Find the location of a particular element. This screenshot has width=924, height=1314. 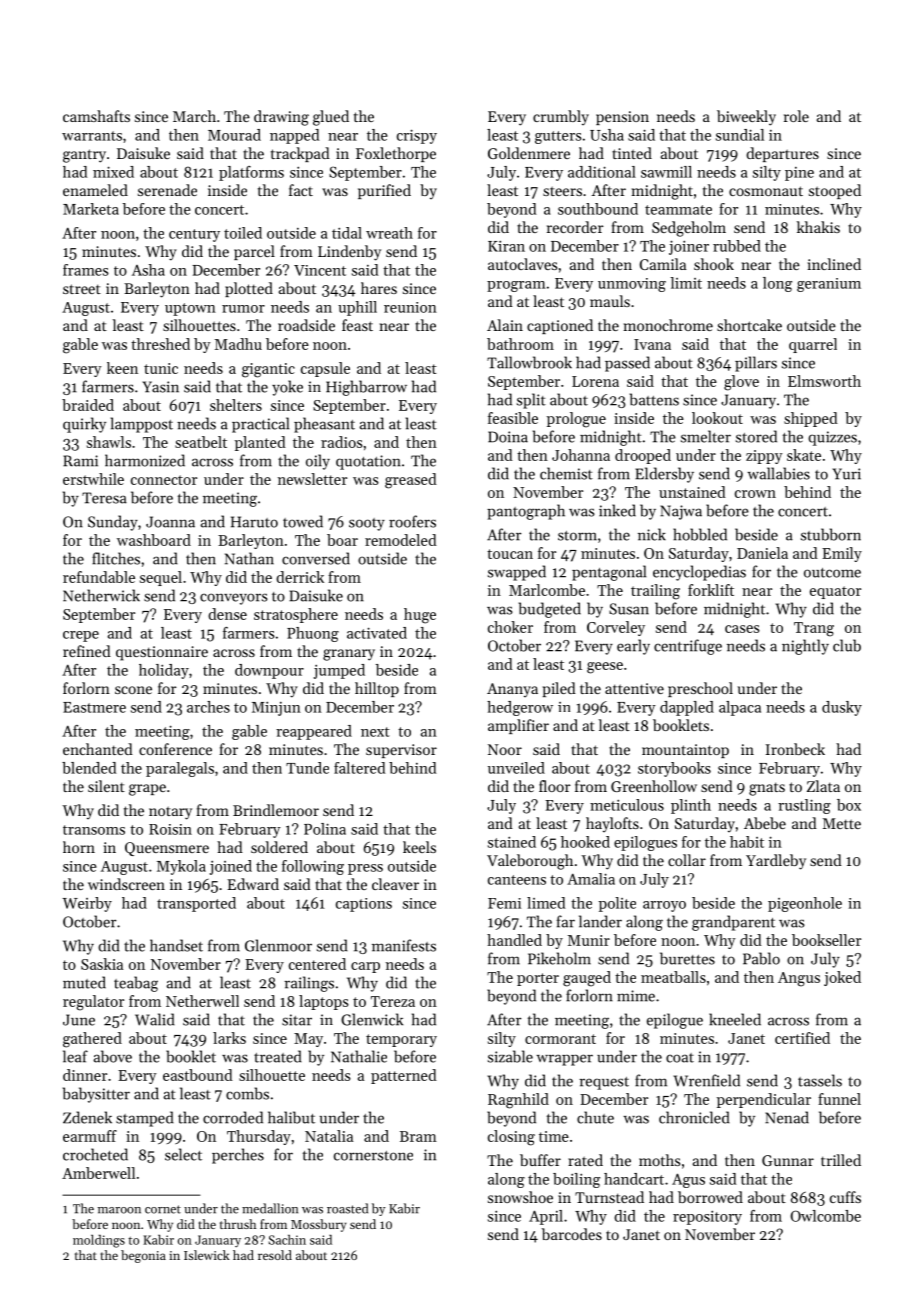

Edward is located at coordinates (253, 884).
